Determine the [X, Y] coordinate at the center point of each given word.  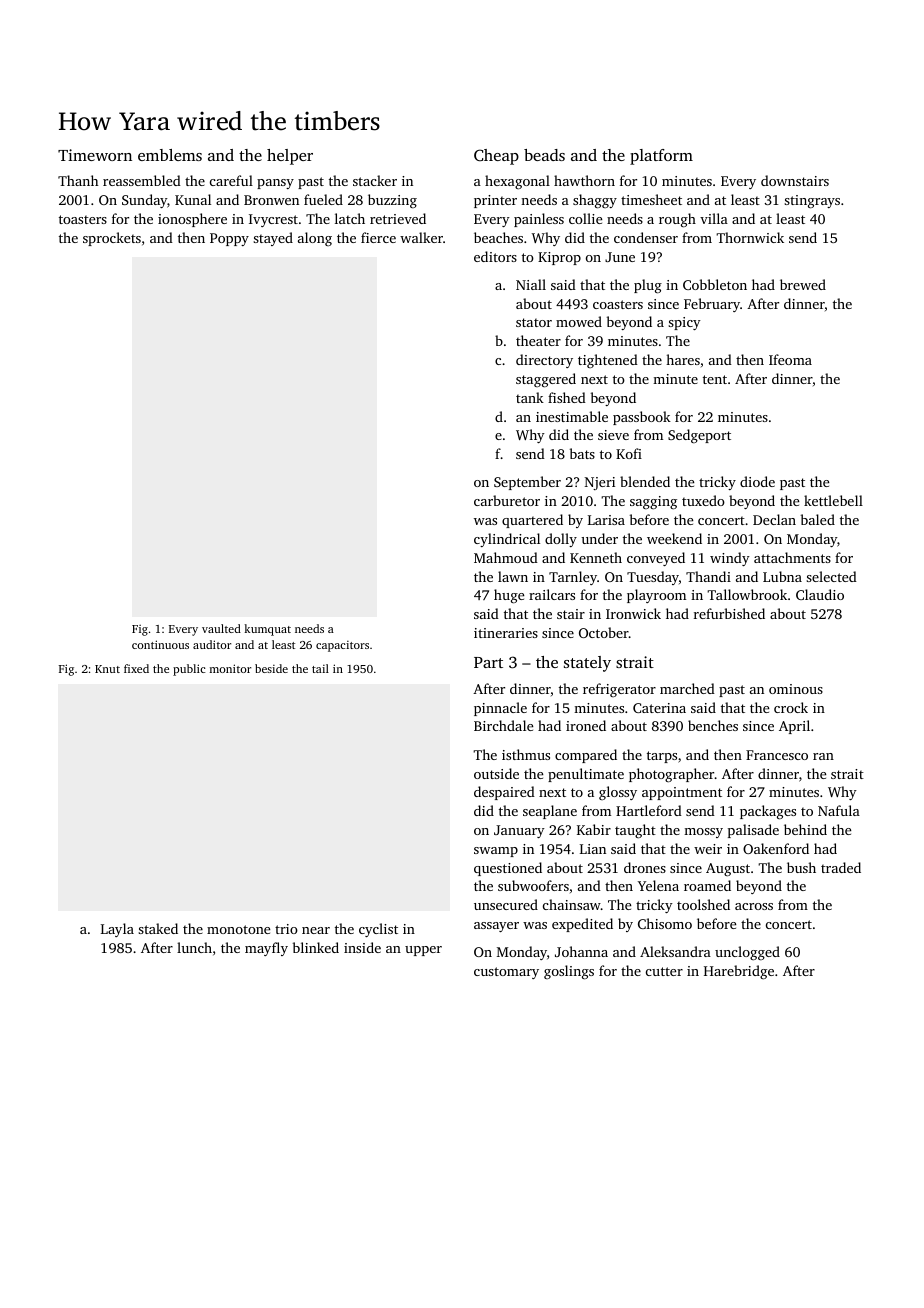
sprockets [112, 239]
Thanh [78, 180]
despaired [504, 793]
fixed [136, 668]
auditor [212, 644]
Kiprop [559, 258]
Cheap [496, 157]
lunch [194, 947]
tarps [662, 757]
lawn [513, 576]
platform [661, 157]
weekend [674, 538]
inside [362, 947]
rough [677, 220]
